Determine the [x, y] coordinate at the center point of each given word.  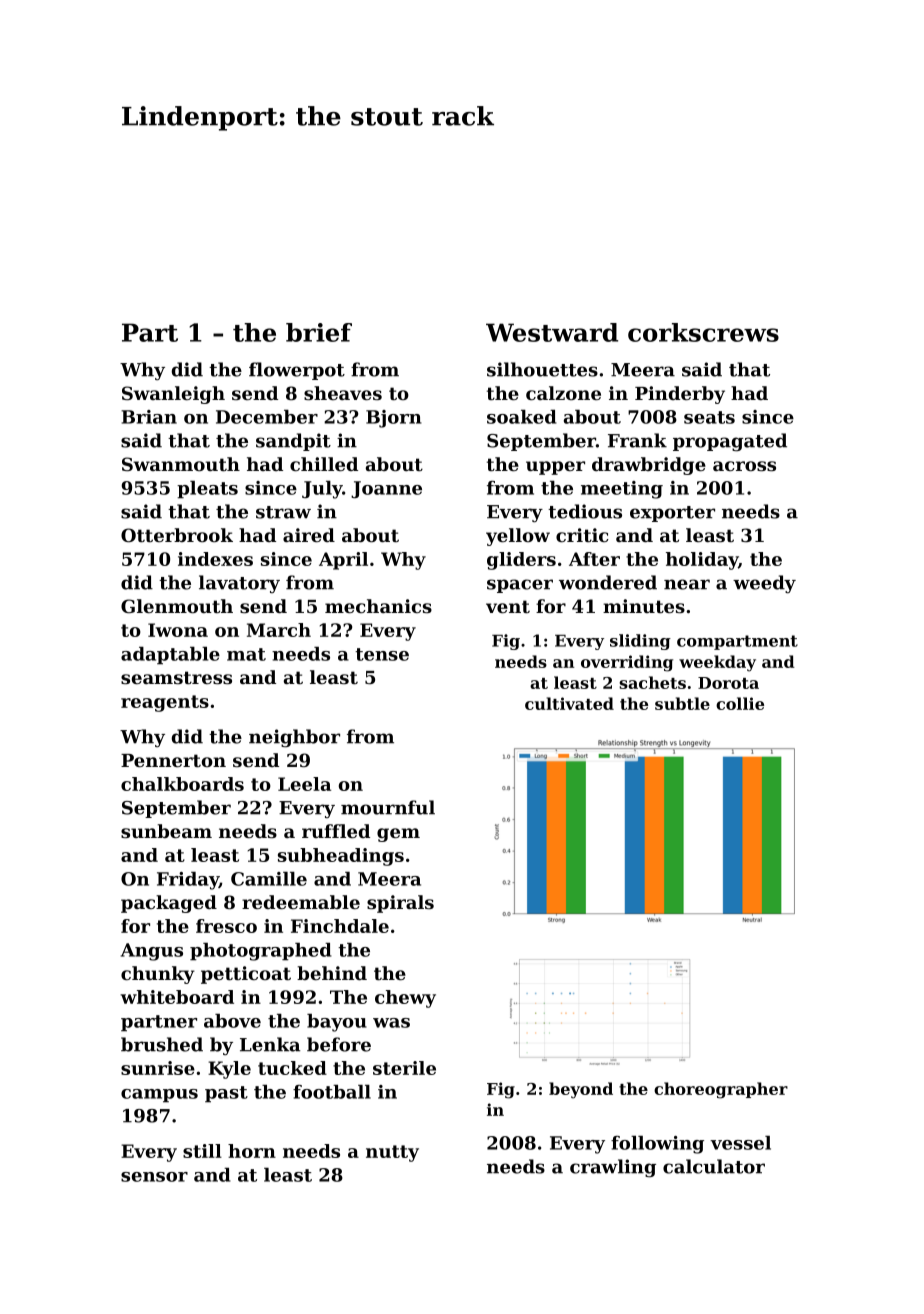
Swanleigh [173, 395]
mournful [388, 807]
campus [159, 1096]
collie [740, 703]
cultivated [569, 703]
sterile [404, 1068]
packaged [169, 904]
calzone [563, 393]
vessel [740, 1143]
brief [319, 332]
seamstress [176, 677]
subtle [682, 703]
